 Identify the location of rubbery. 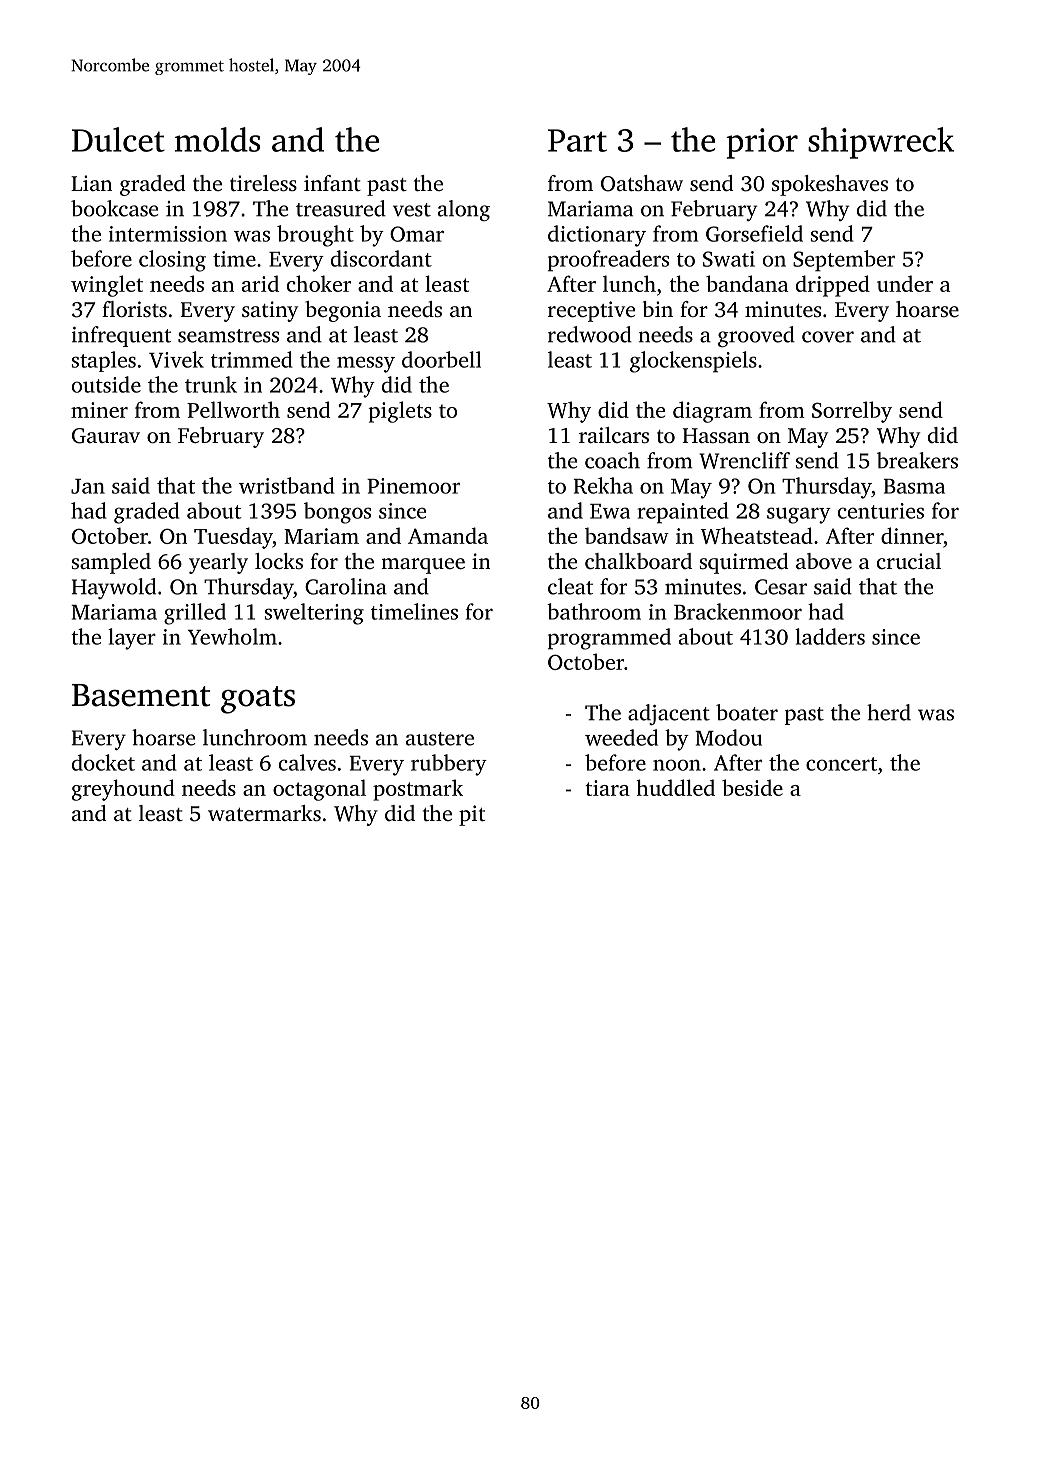
(449, 765).
